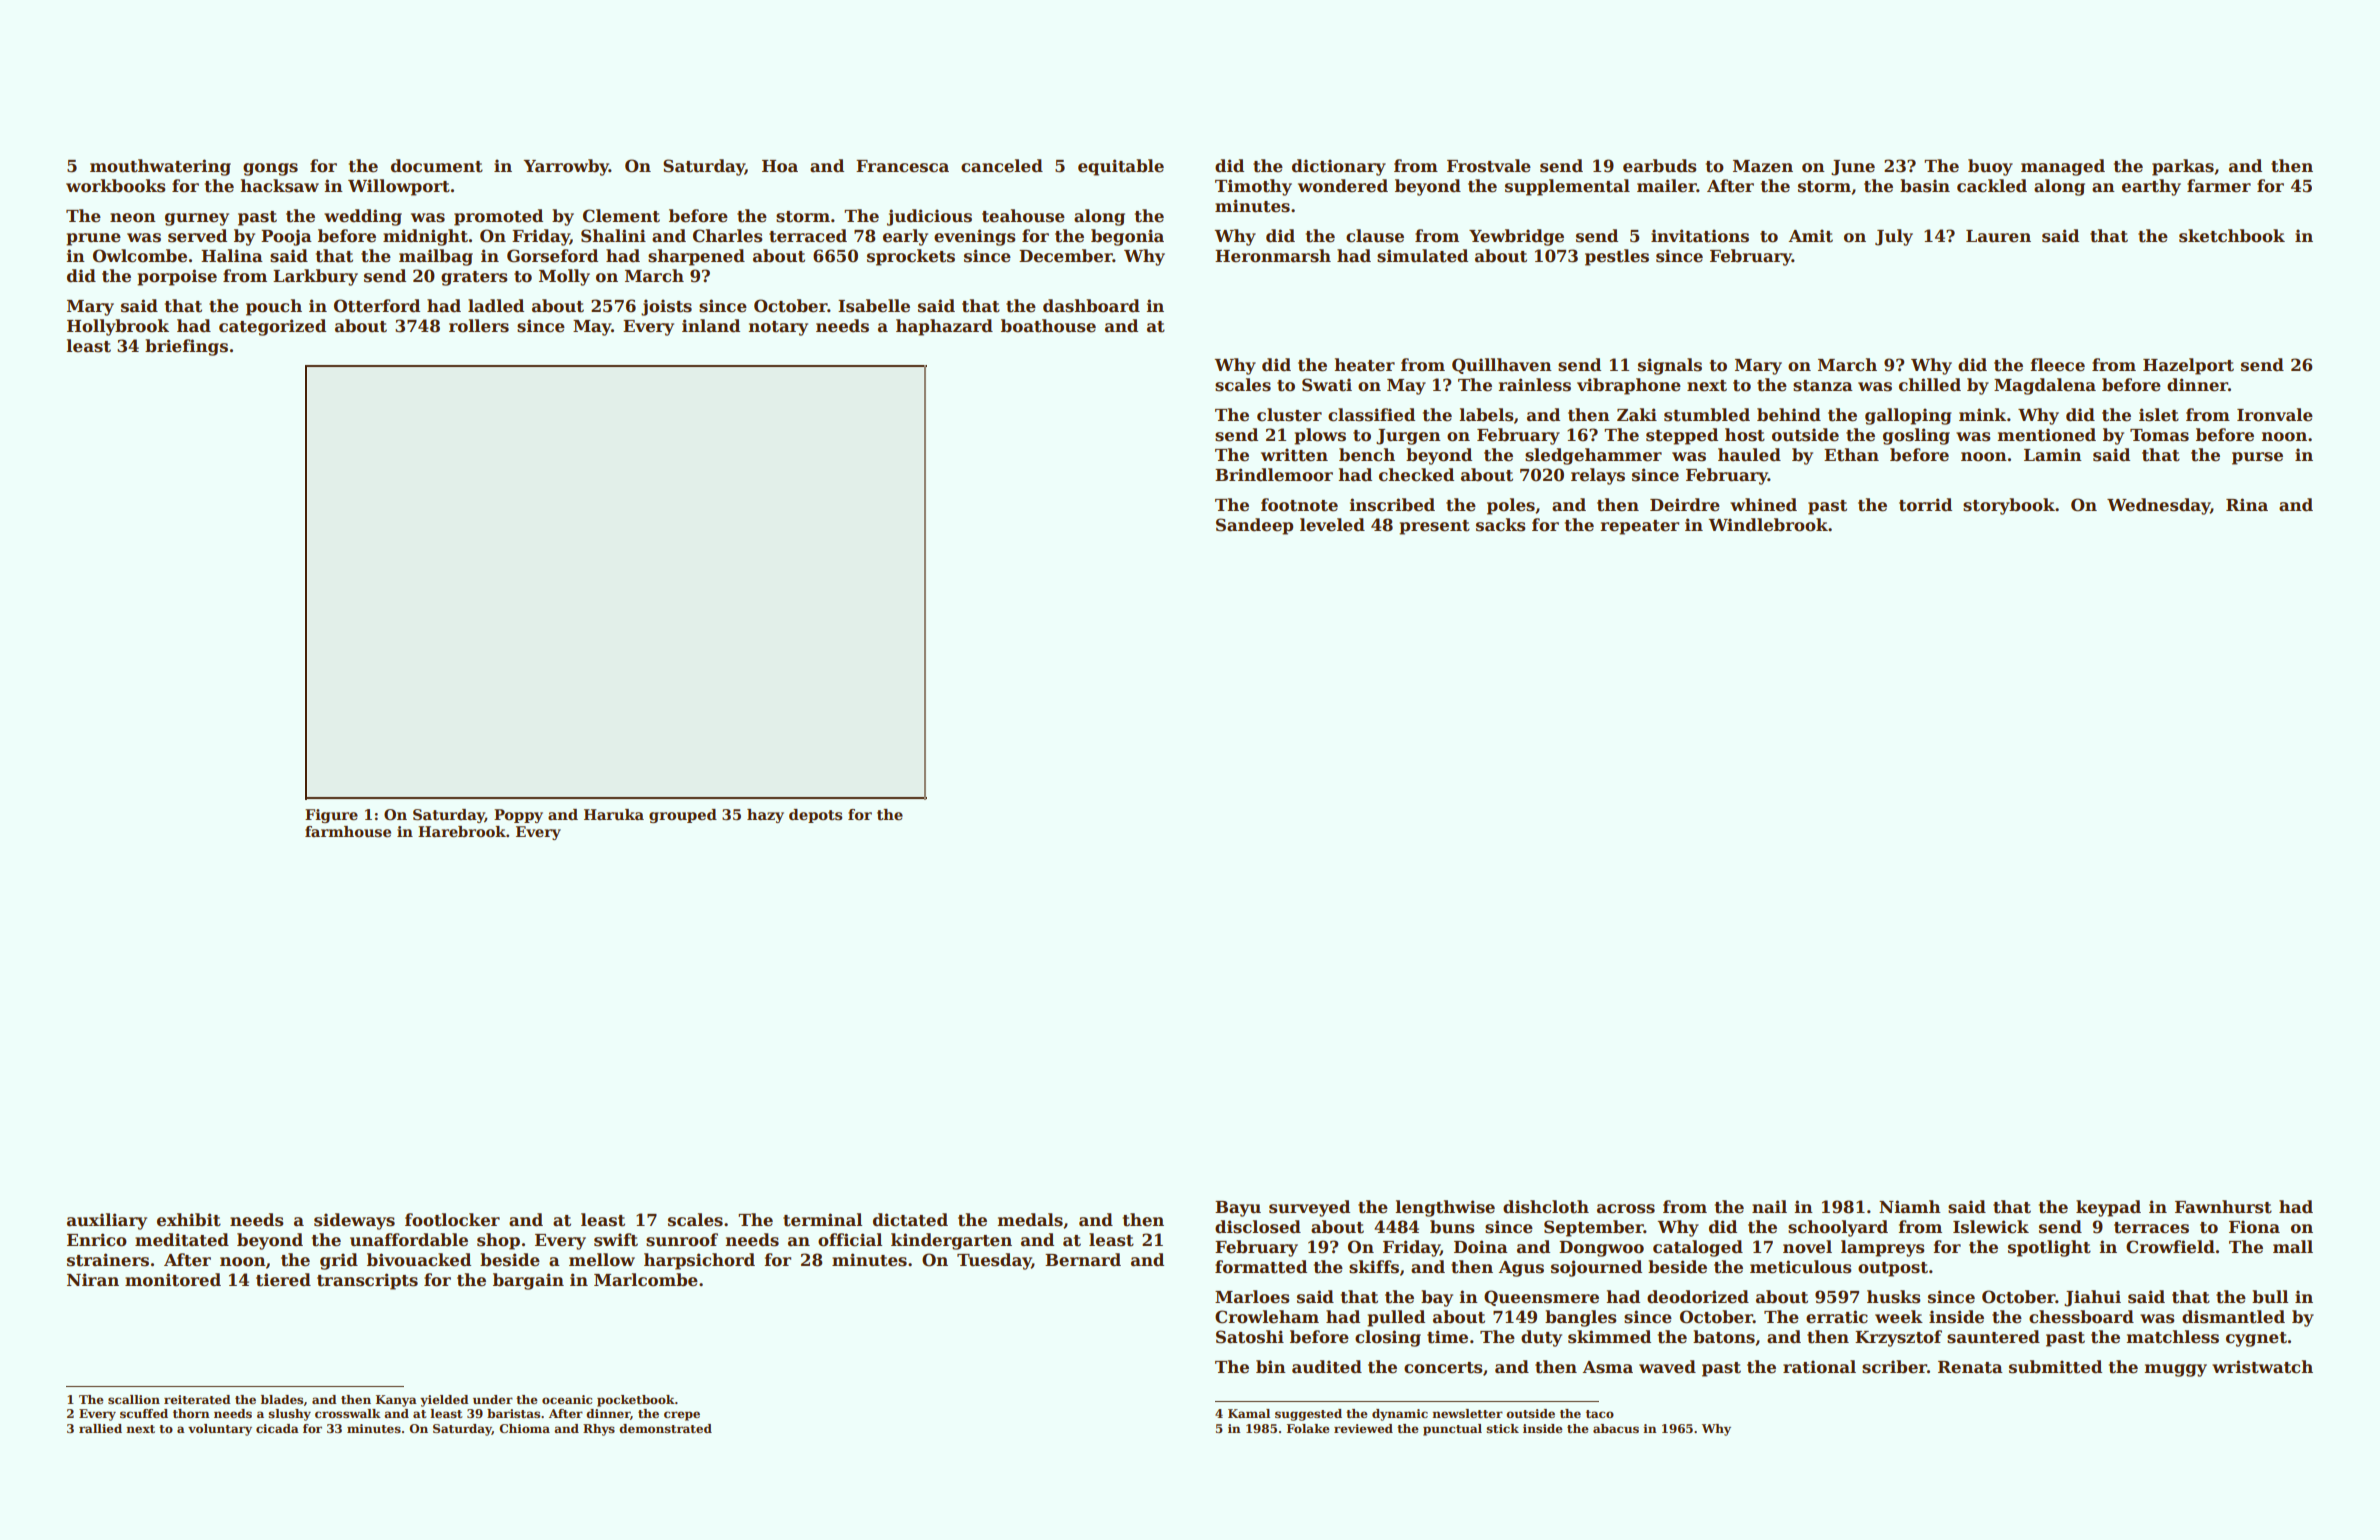  What do you see at coordinates (348, 831) in the screenshot?
I see `farmhouse` at bounding box center [348, 831].
